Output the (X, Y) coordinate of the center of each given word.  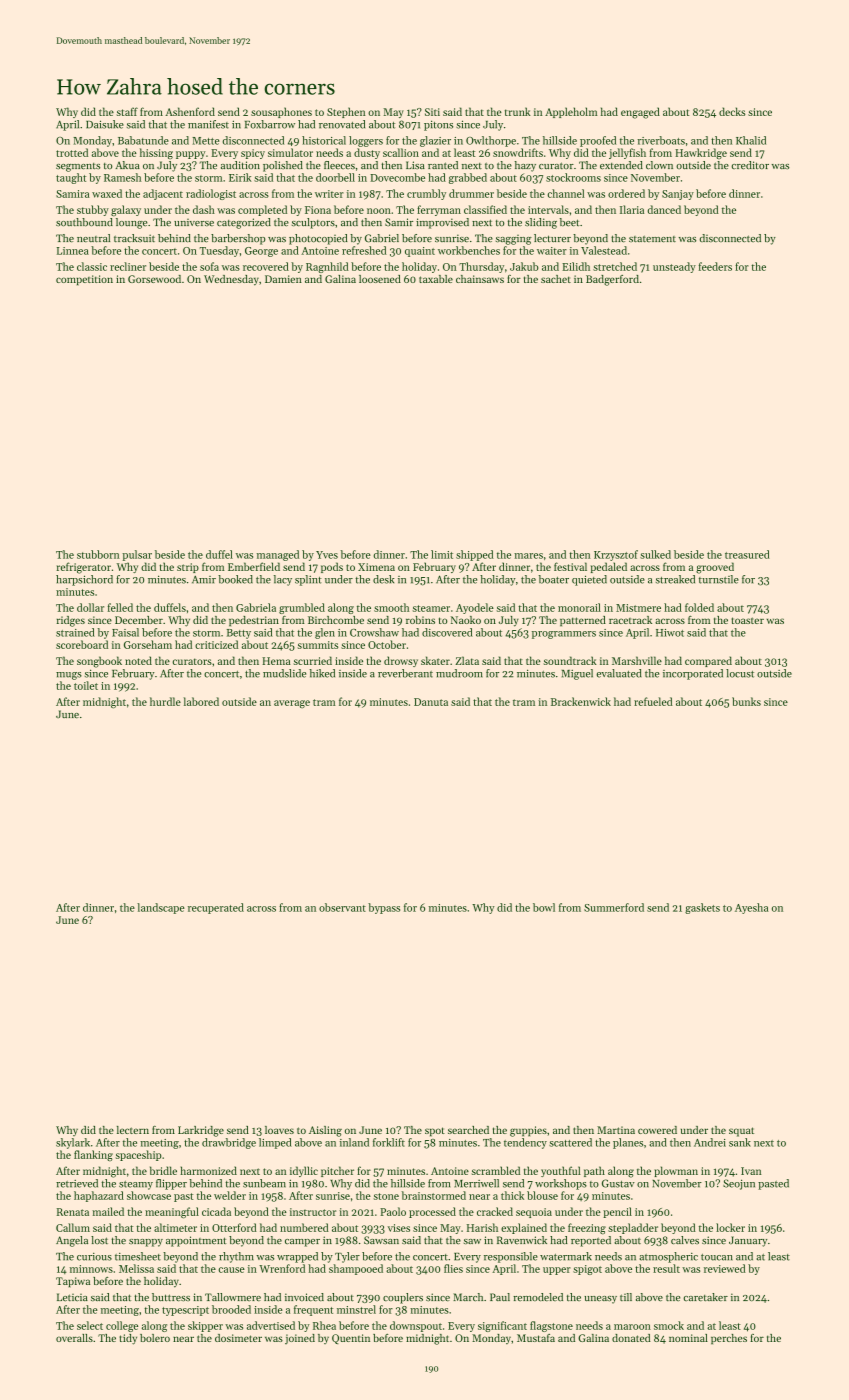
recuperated (216, 908)
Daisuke (105, 124)
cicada (216, 1211)
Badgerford (612, 280)
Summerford (614, 907)
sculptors (313, 223)
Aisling (325, 1131)
